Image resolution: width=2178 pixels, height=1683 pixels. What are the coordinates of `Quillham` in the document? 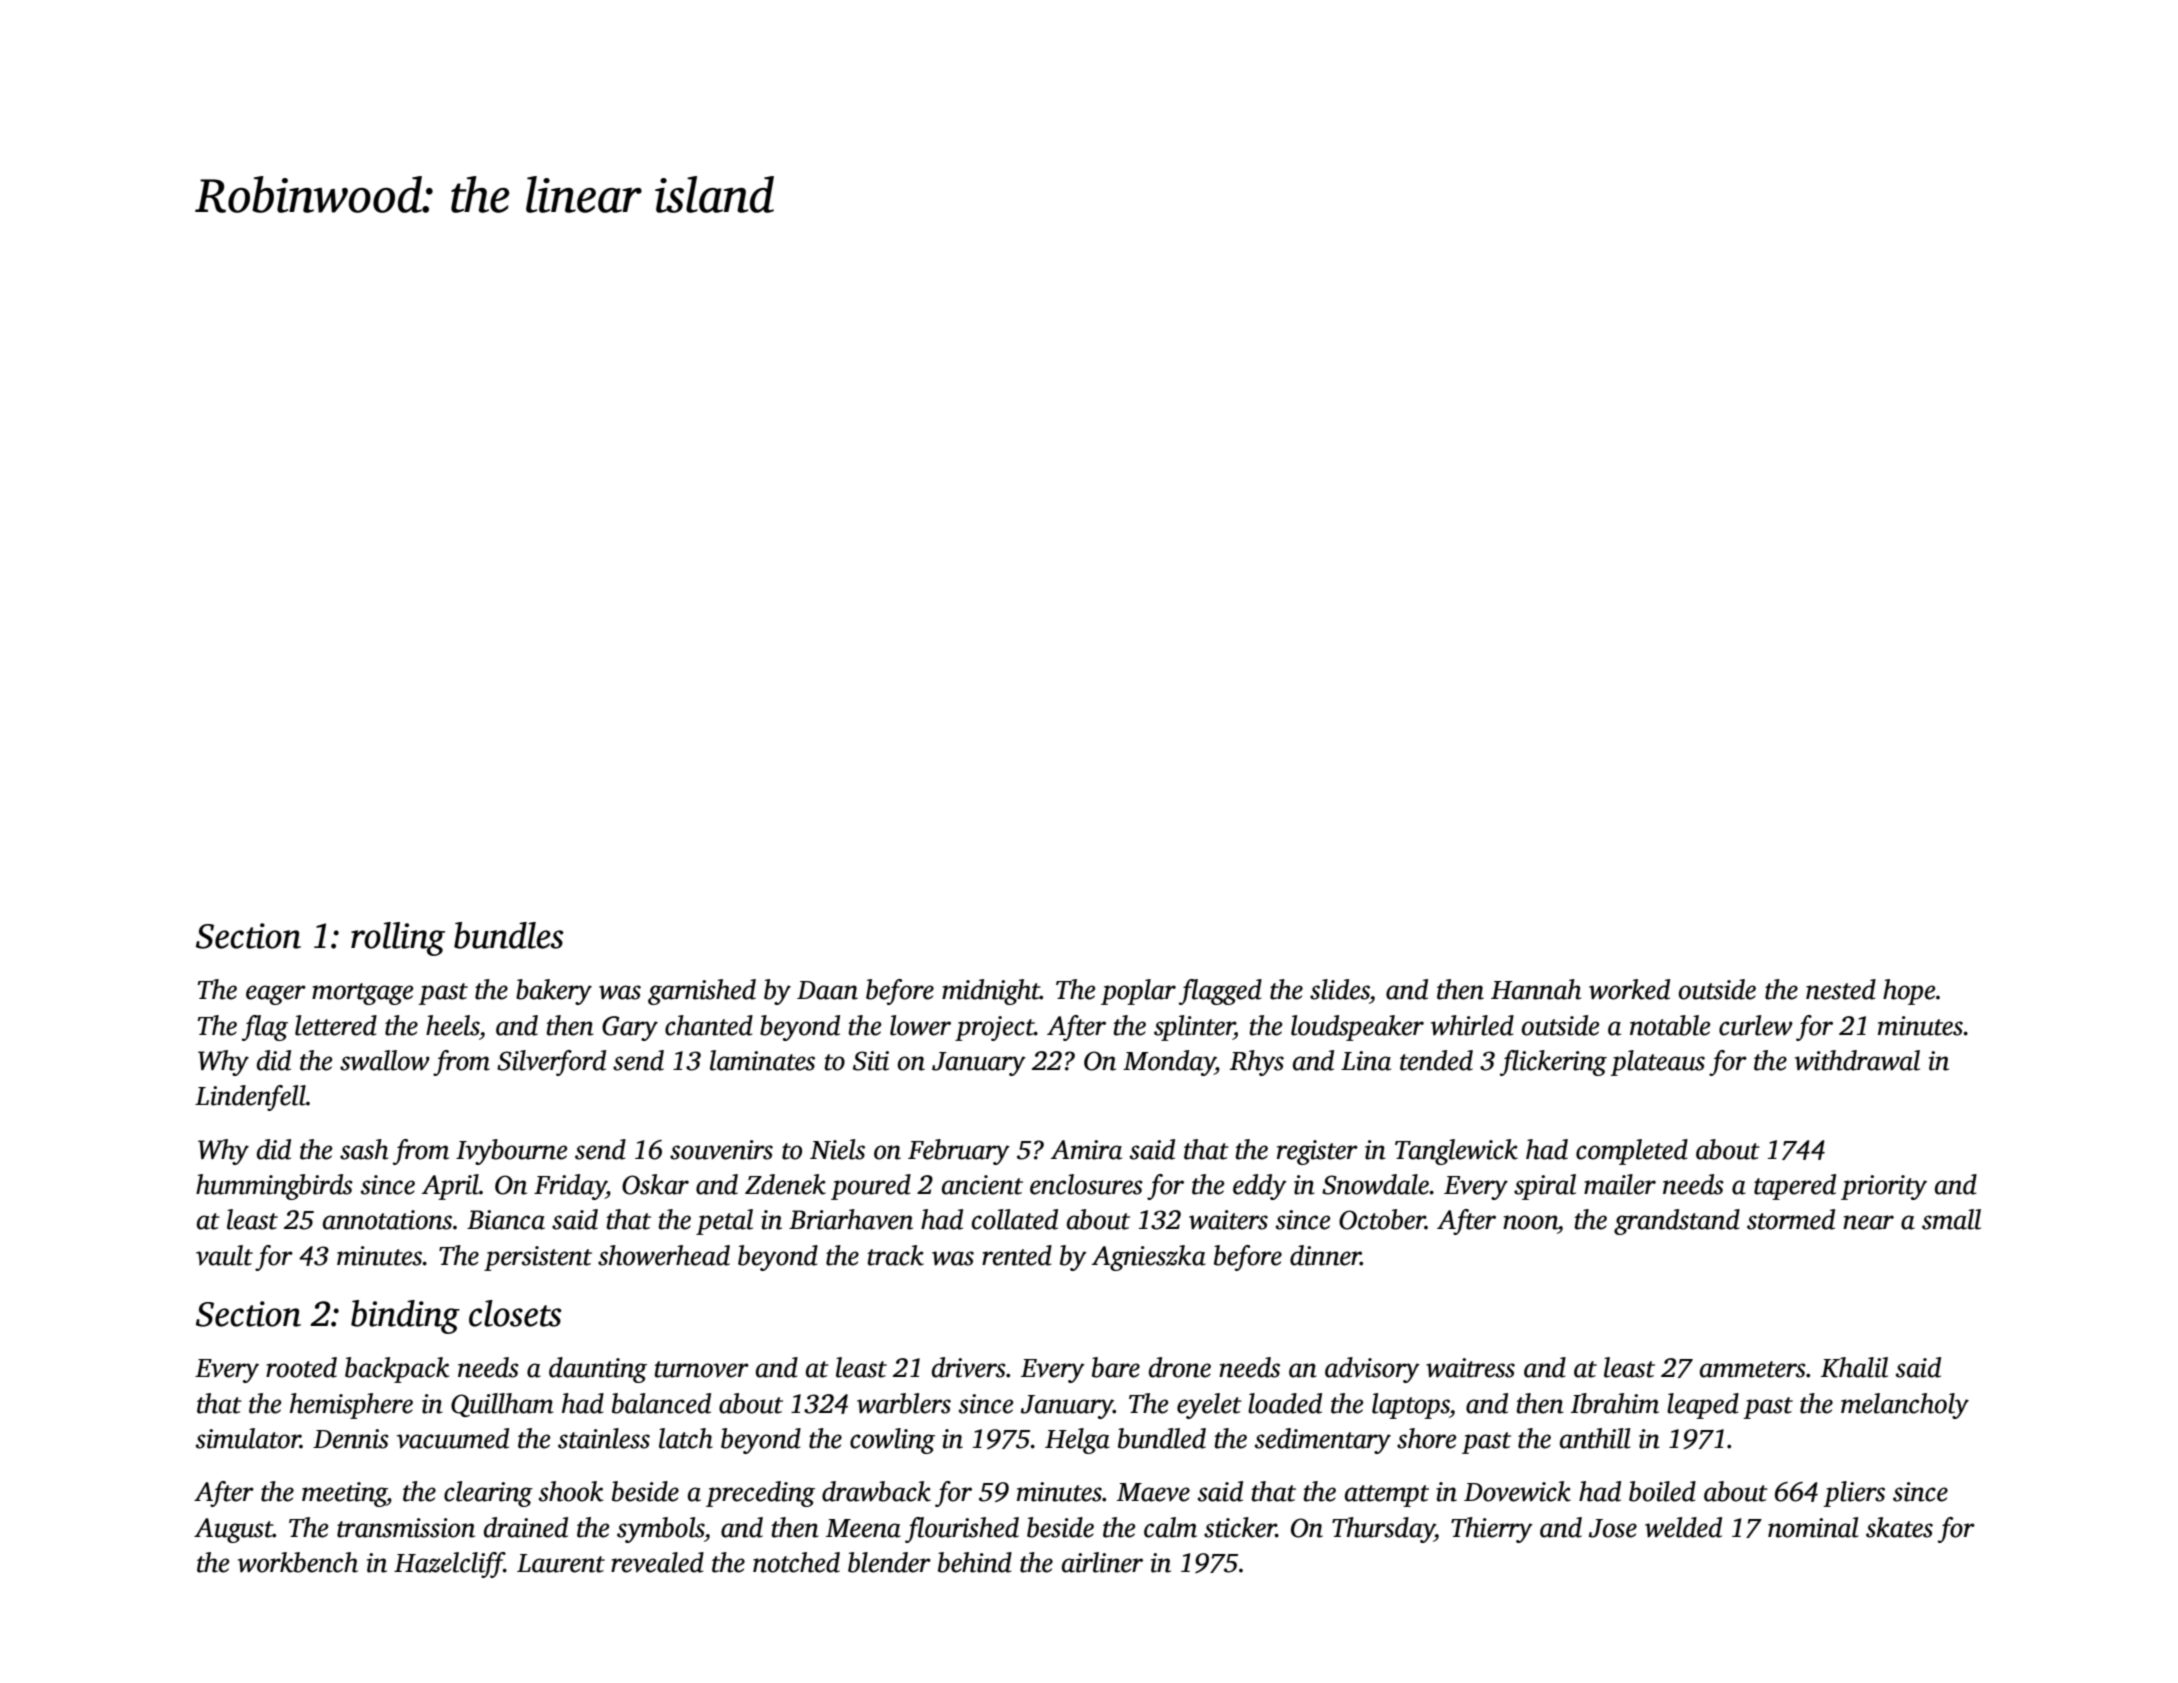 It's located at (502, 1405).
